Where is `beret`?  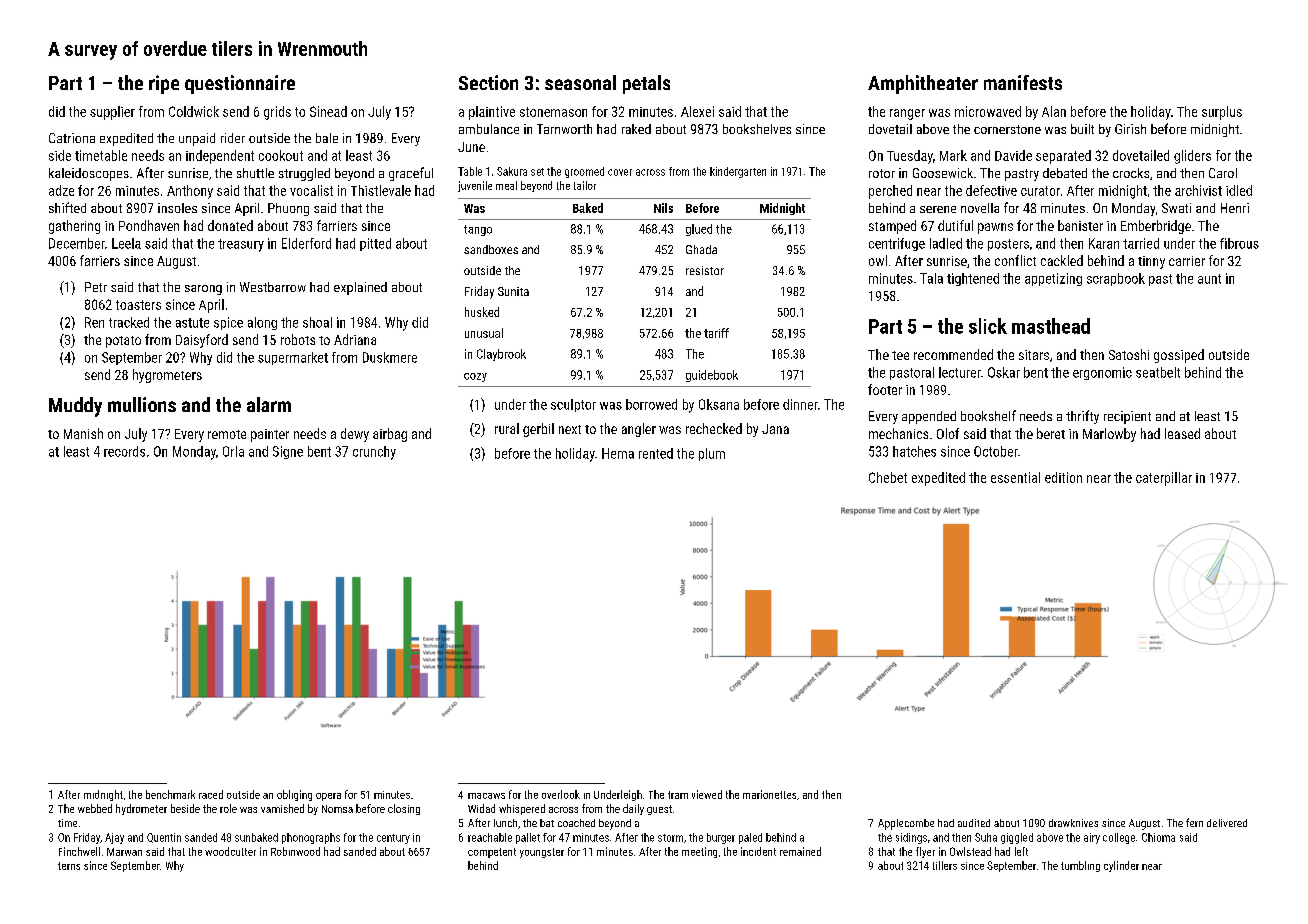 beret is located at coordinates (1051, 433).
